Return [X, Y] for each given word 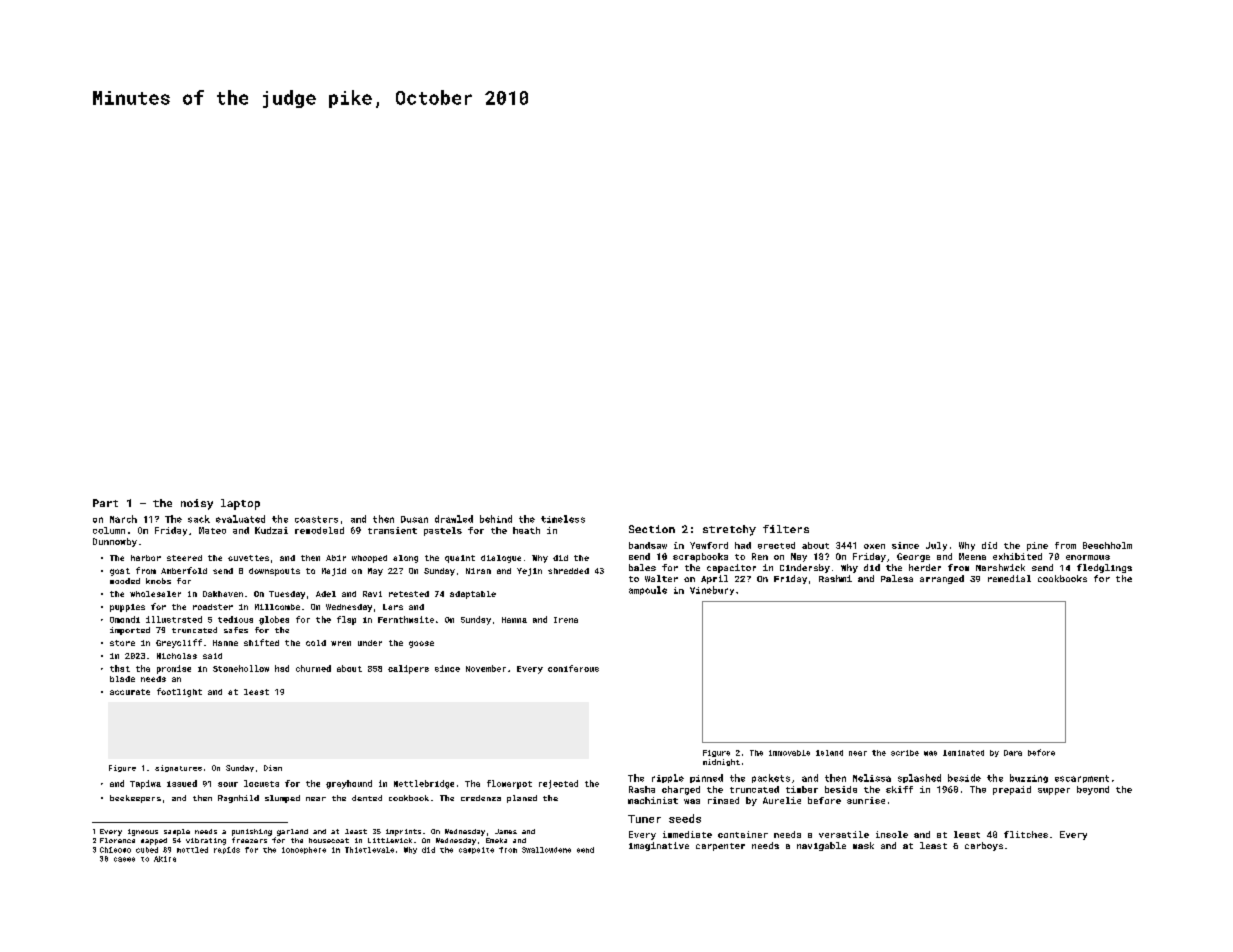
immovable [789, 753]
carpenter [720, 847]
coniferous [573, 668]
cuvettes [248, 558]
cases [124, 859]
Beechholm [1107, 545]
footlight [179, 692]
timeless [563, 519]
